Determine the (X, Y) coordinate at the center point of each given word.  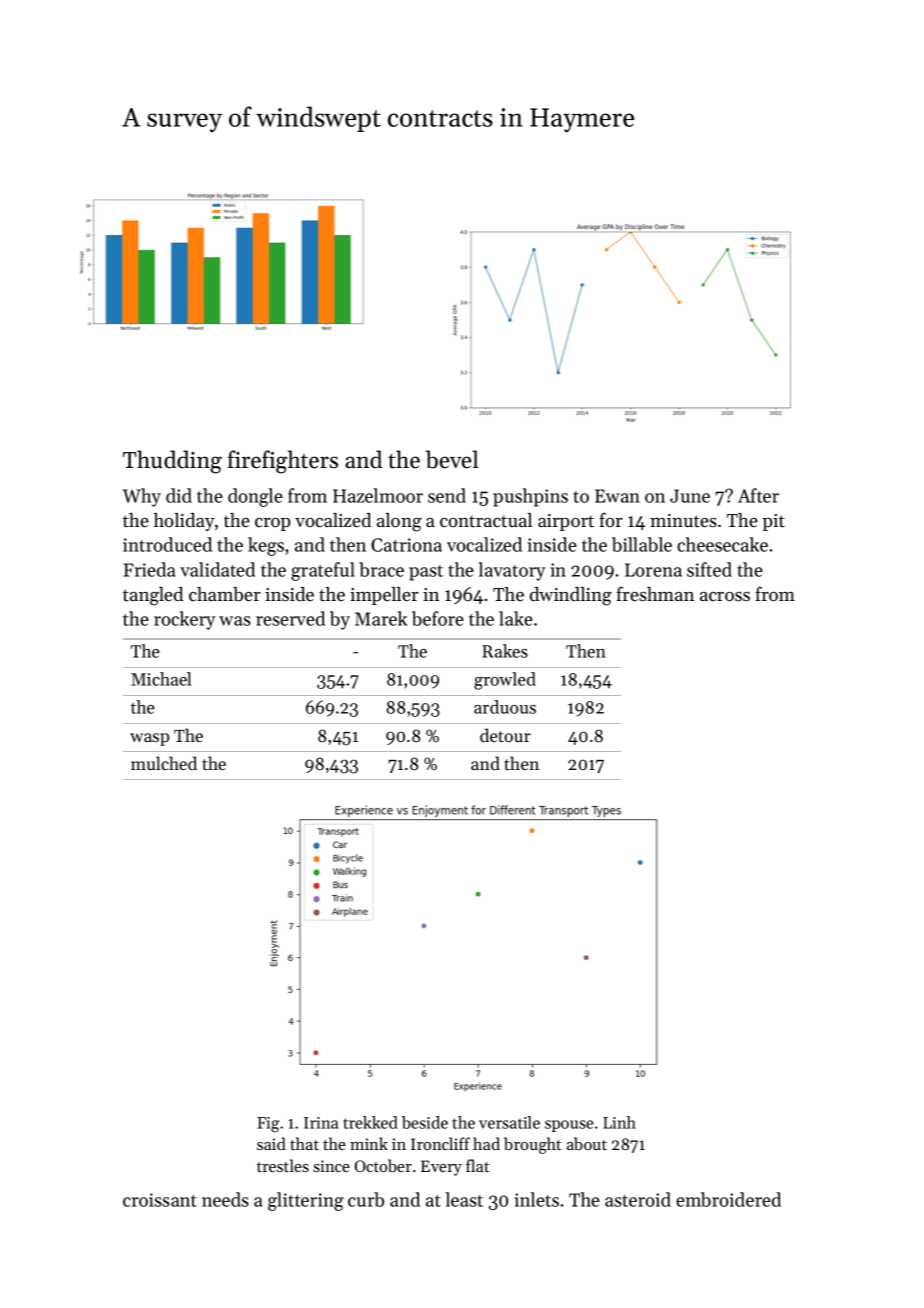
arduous (505, 707)
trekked (370, 1122)
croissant (160, 1200)
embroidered (728, 1199)
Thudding (172, 462)
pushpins (530, 497)
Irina (321, 1123)
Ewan (617, 496)
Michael (161, 679)
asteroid (638, 1199)
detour (505, 735)
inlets (536, 1199)
